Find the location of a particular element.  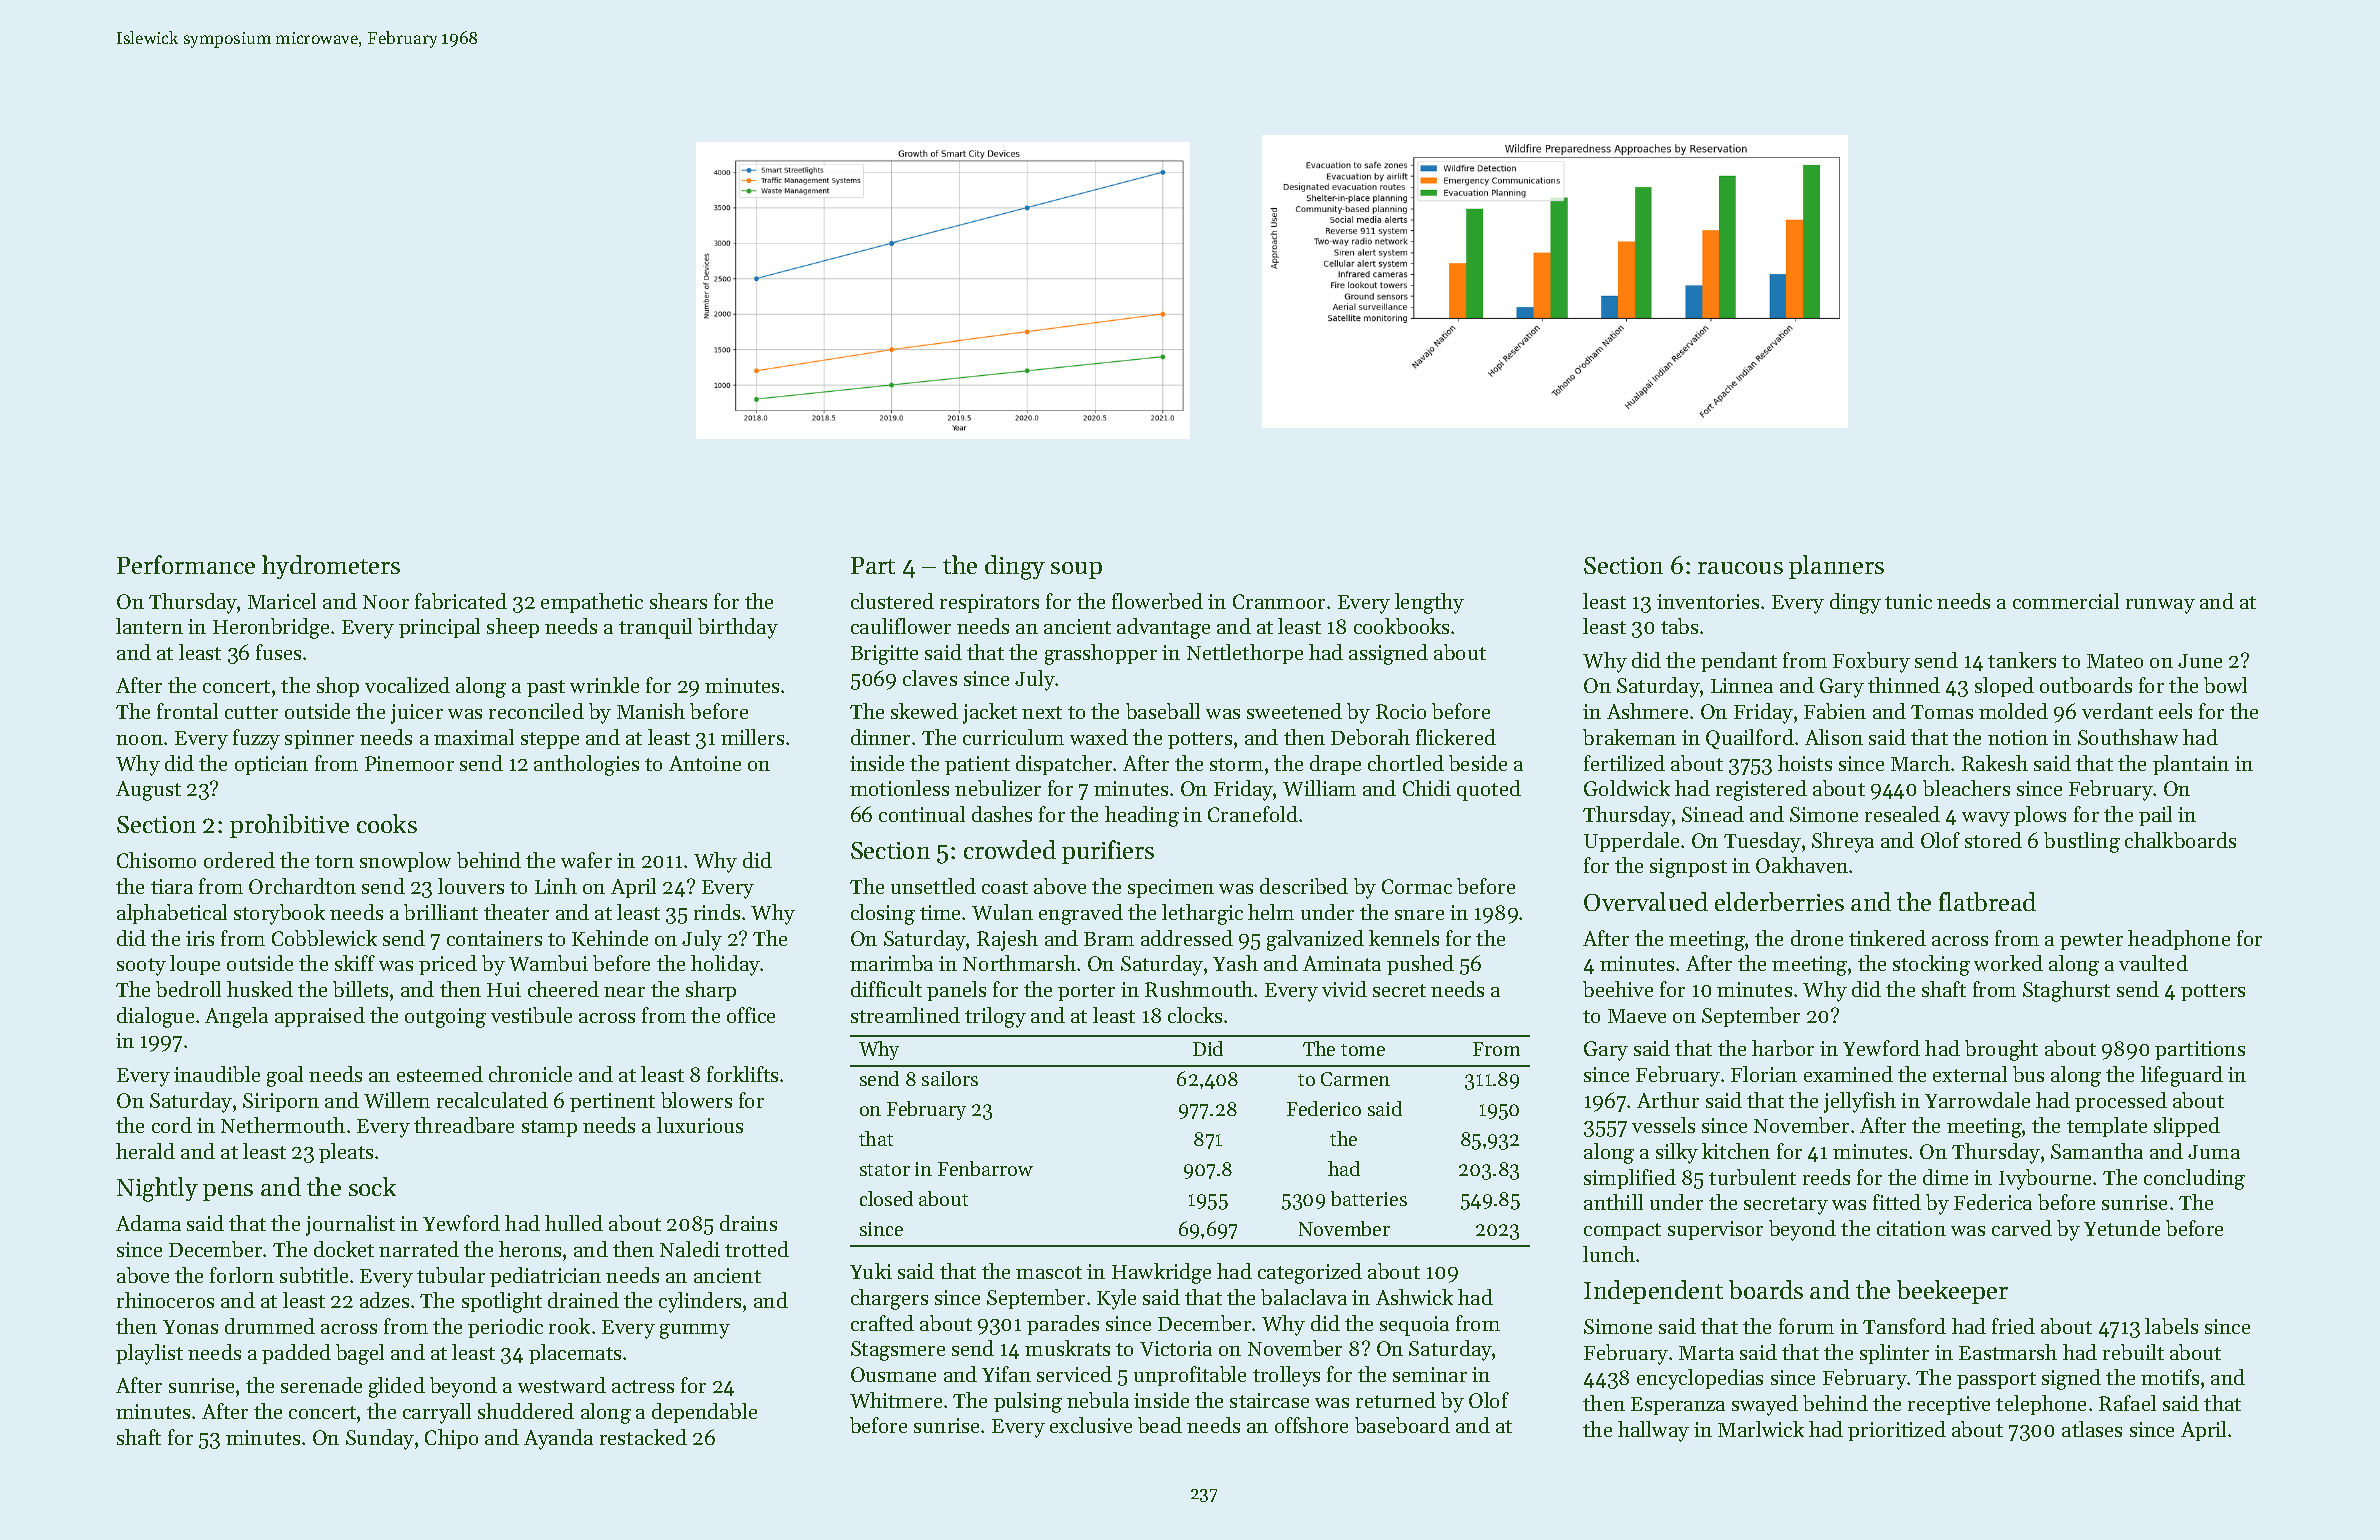

Chipo is located at coordinates (451, 1439).
